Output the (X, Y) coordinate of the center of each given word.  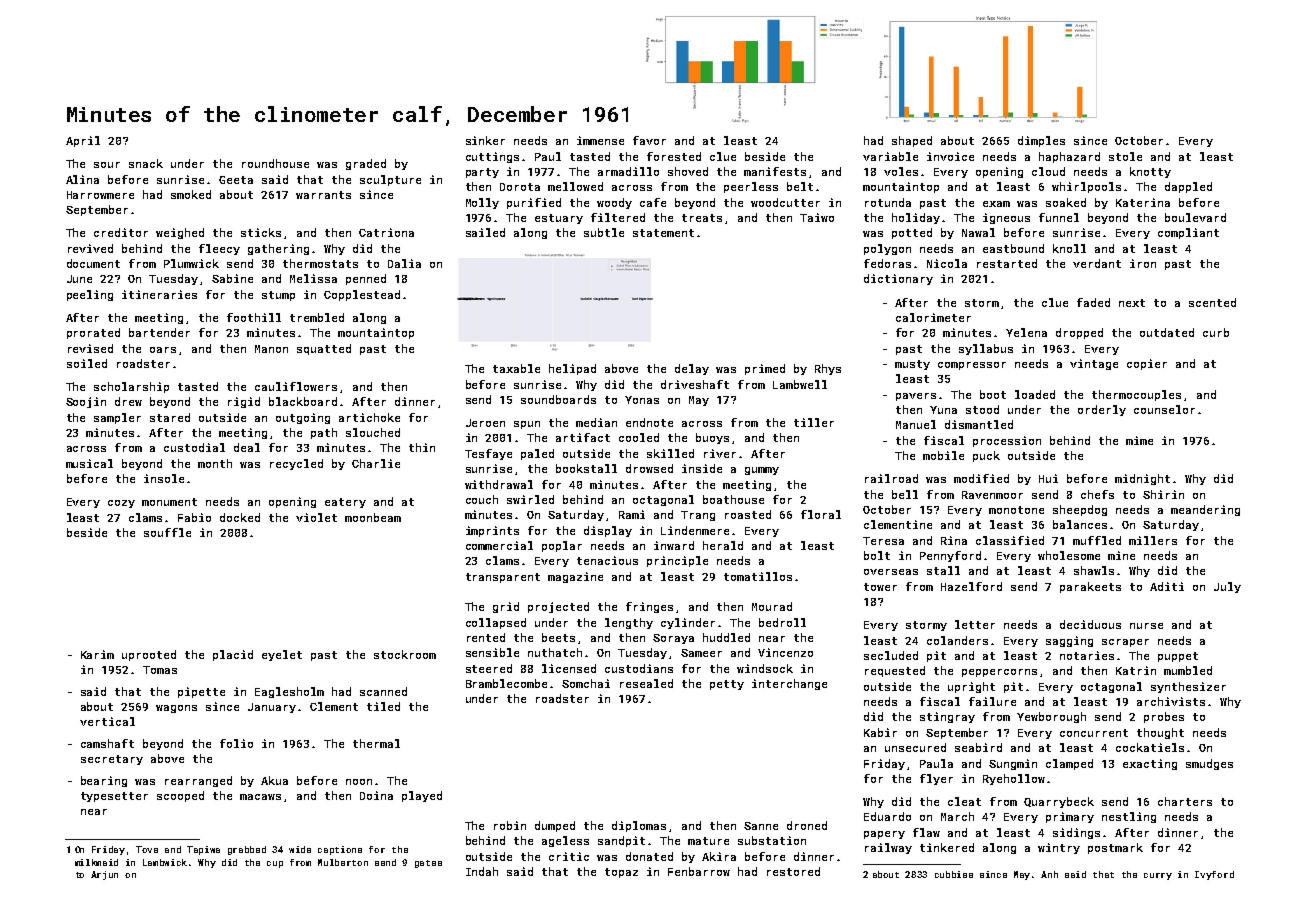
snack (146, 163)
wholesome (1069, 555)
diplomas (639, 826)
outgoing (303, 418)
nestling (1129, 817)
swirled (530, 499)
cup (275, 864)
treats (702, 218)
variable (890, 156)
